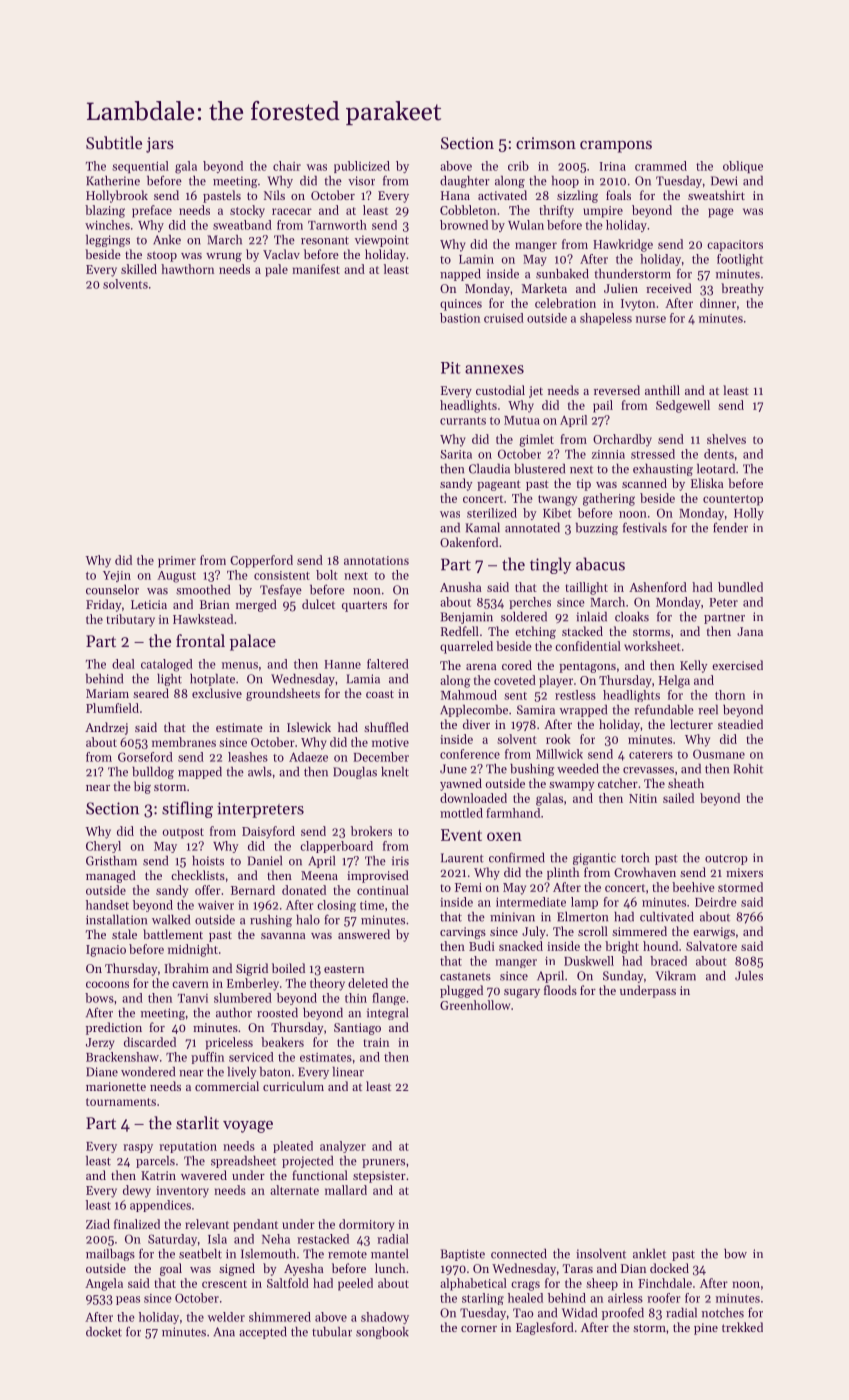 The image size is (849, 1400). Describe the element at coordinates (616, 147) in the screenshot. I see `crampons` at that location.
